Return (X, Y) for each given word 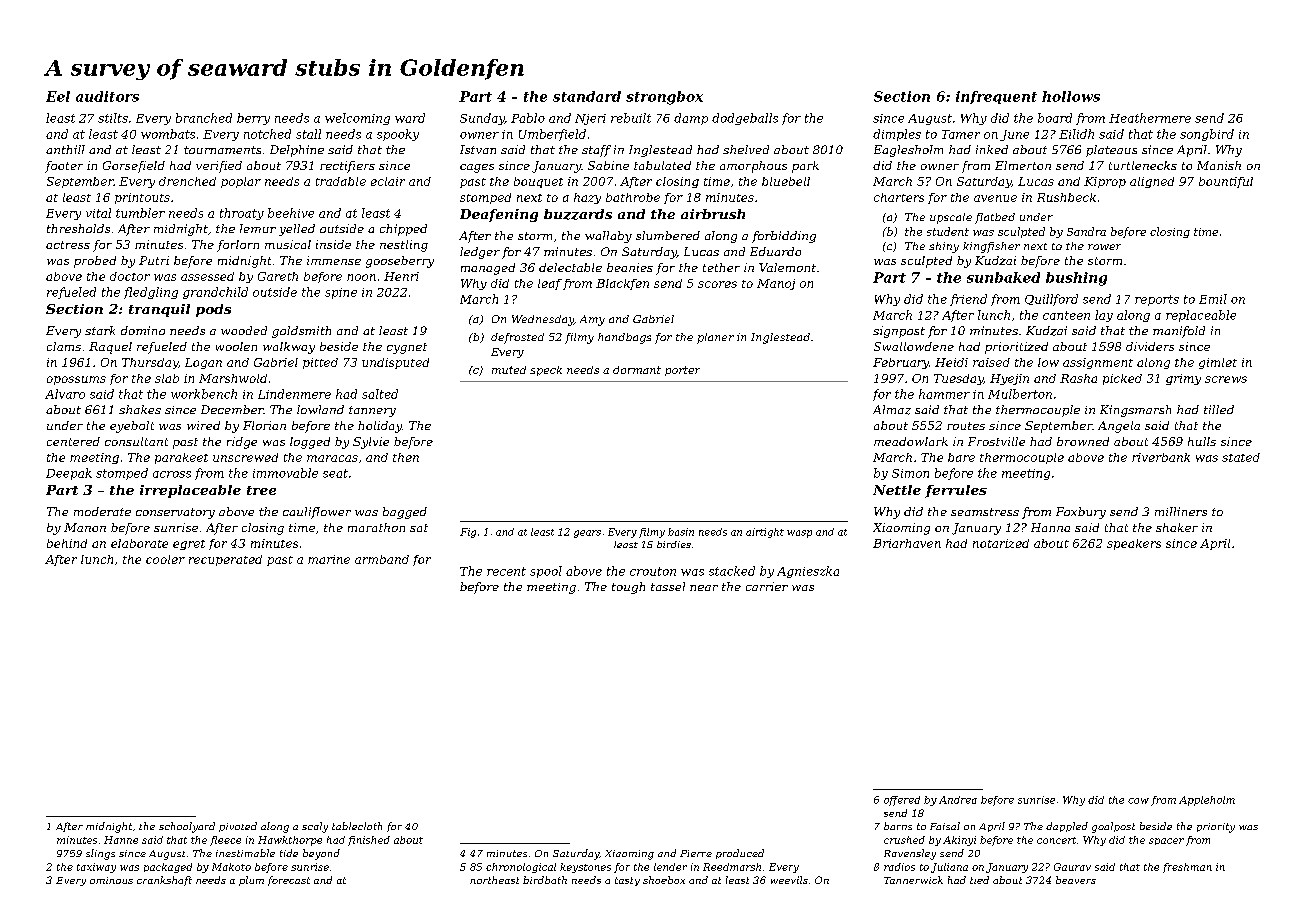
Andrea (958, 800)
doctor (130, 276)
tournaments (222, 150)
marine (329, 559)
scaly (315, 827)
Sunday (482, 119)
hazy (587, 198)
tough (628, 588)
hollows (1071, 96)
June (1014, 135)
